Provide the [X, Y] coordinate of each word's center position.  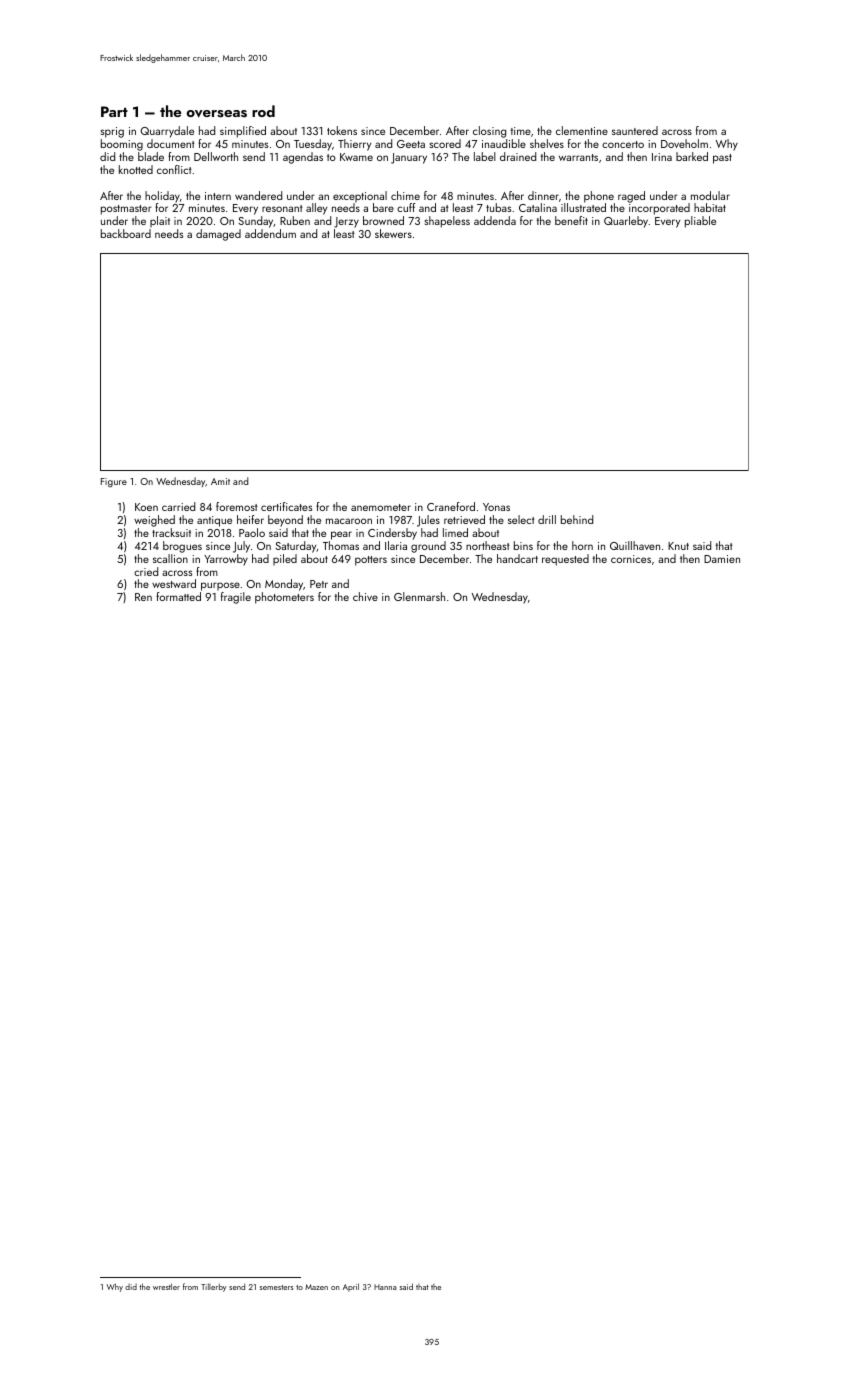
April [351, 1287]
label [485, 156]
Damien [722, 559]
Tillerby [213, 1287]
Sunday [256, 222]
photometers [284, 598]
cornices [631, 559]
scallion [170, 558]
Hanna [385, 1287]
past [722, 159]
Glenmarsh [419, 596]
